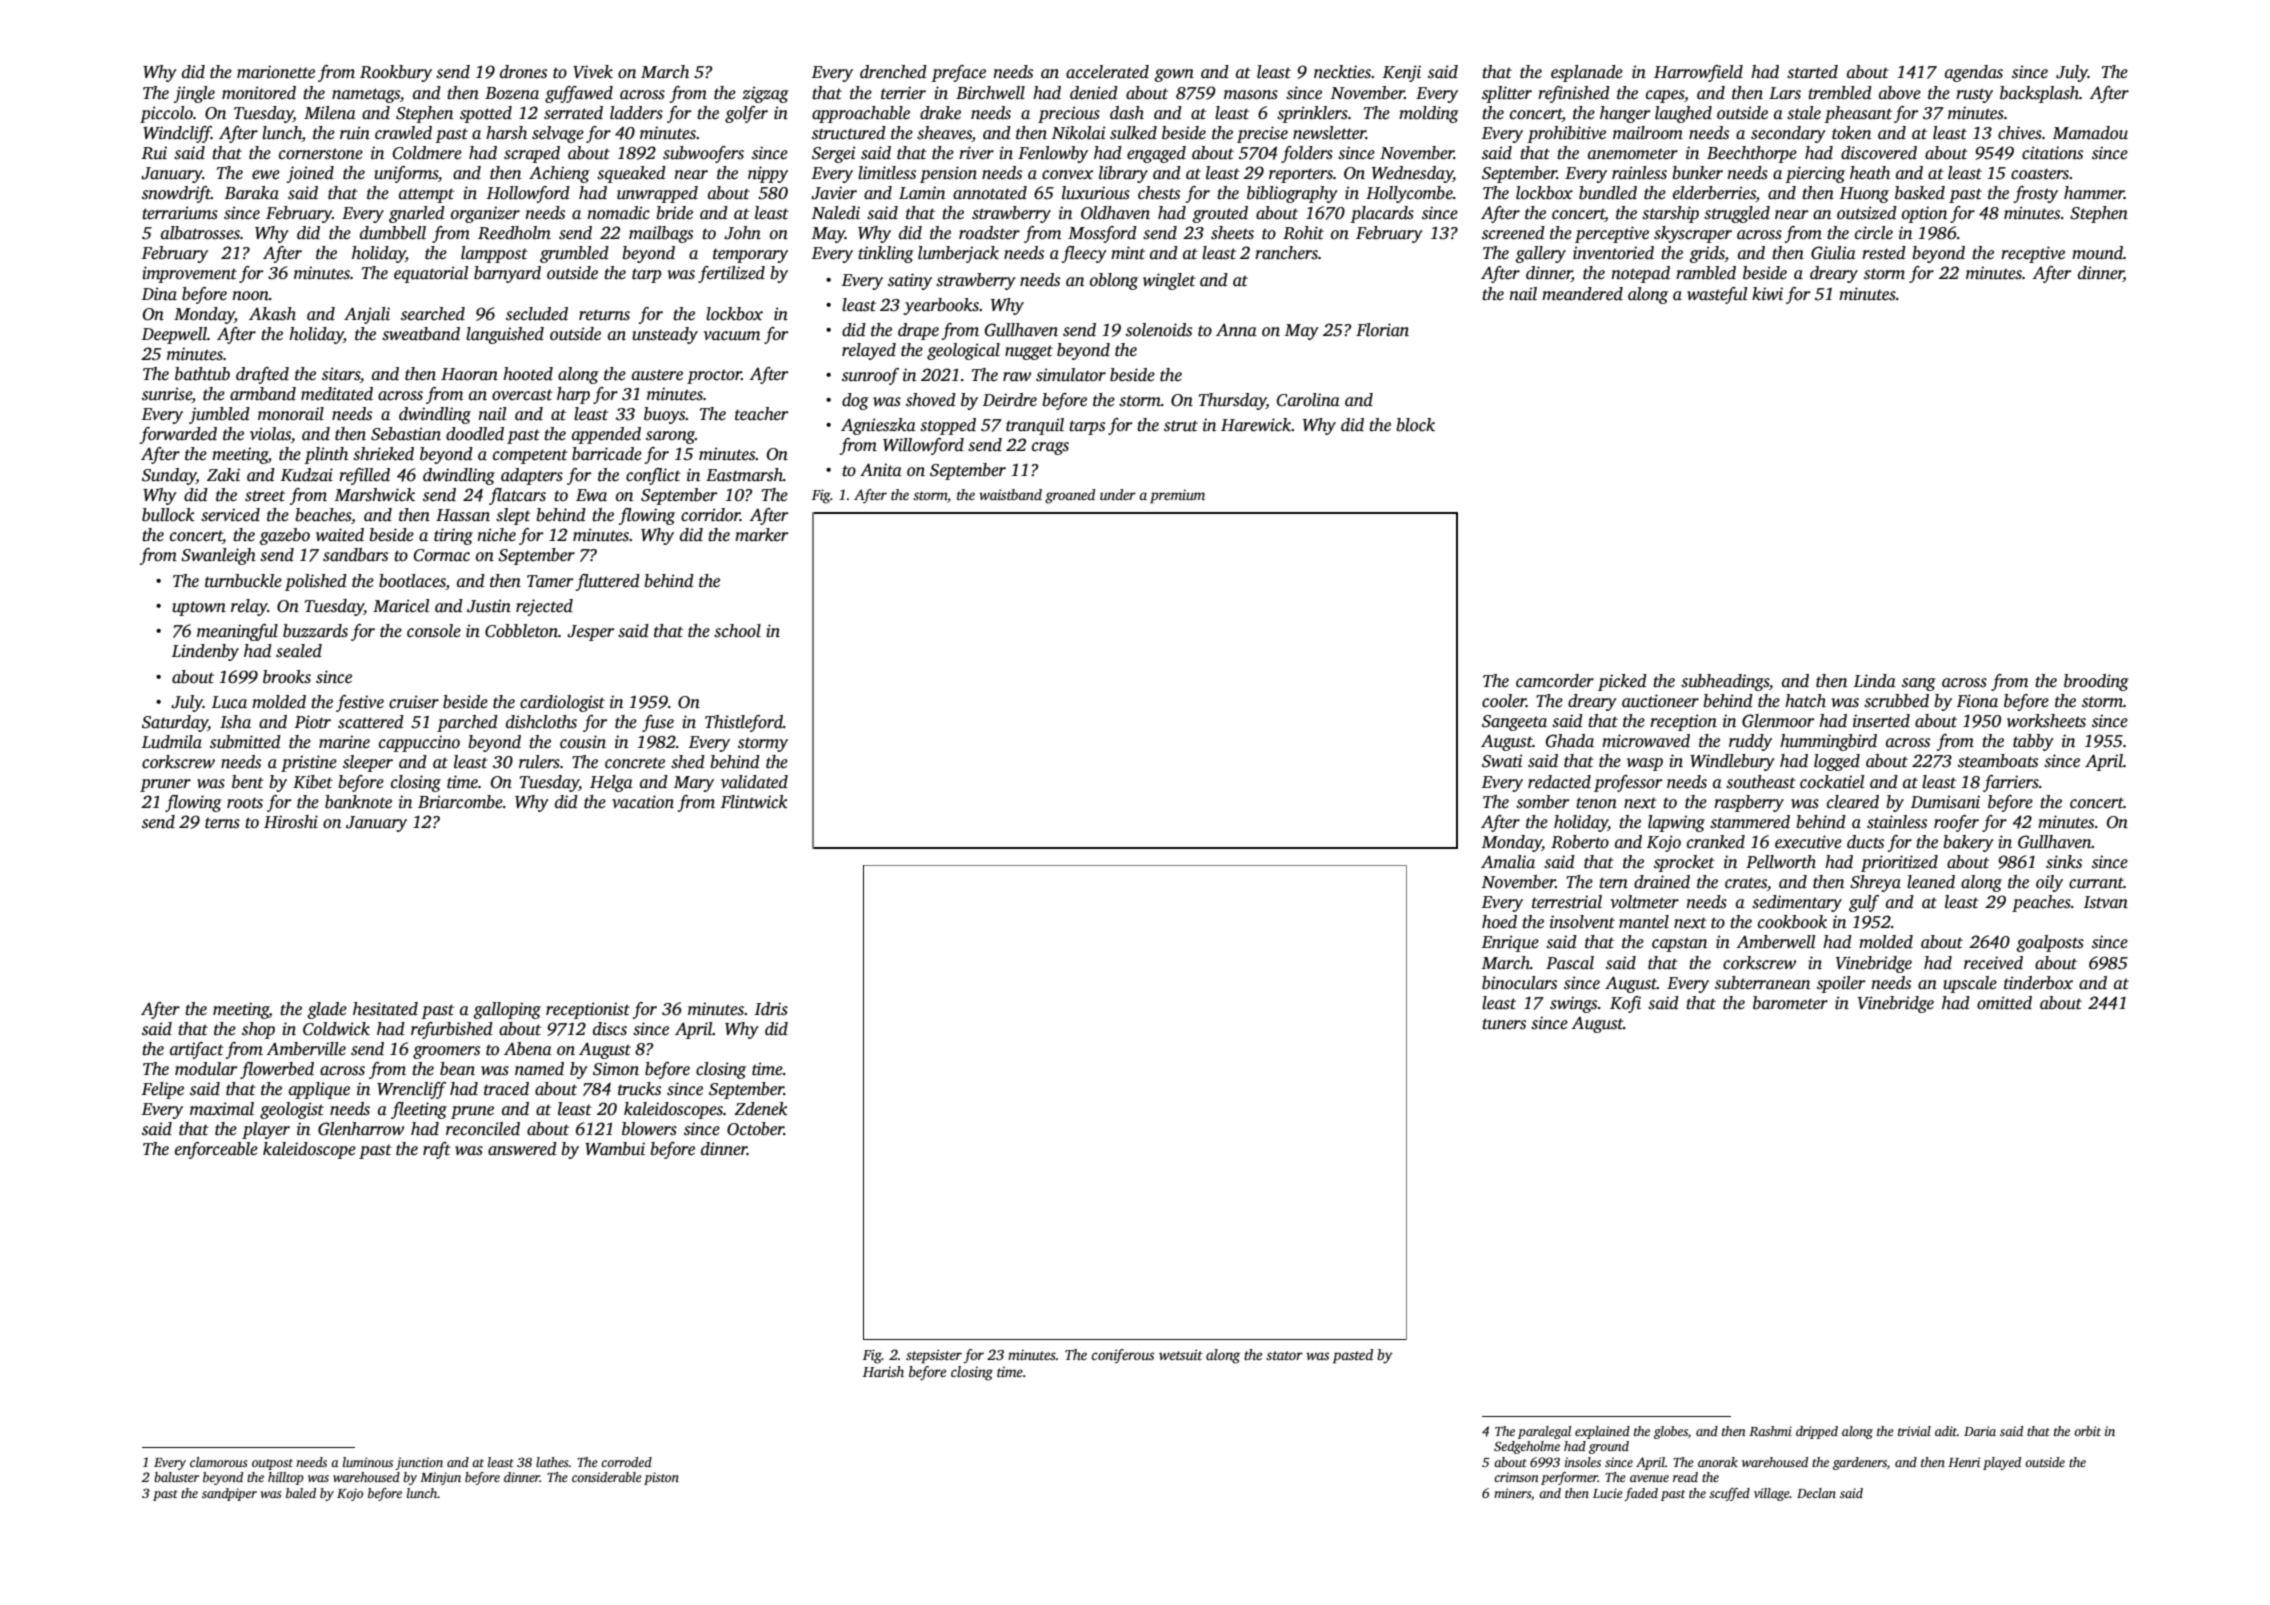 This document has height=1605, width=2270. Describe the element at coordinates (744, 723) in the document. I see `Thistleford` at that location.
